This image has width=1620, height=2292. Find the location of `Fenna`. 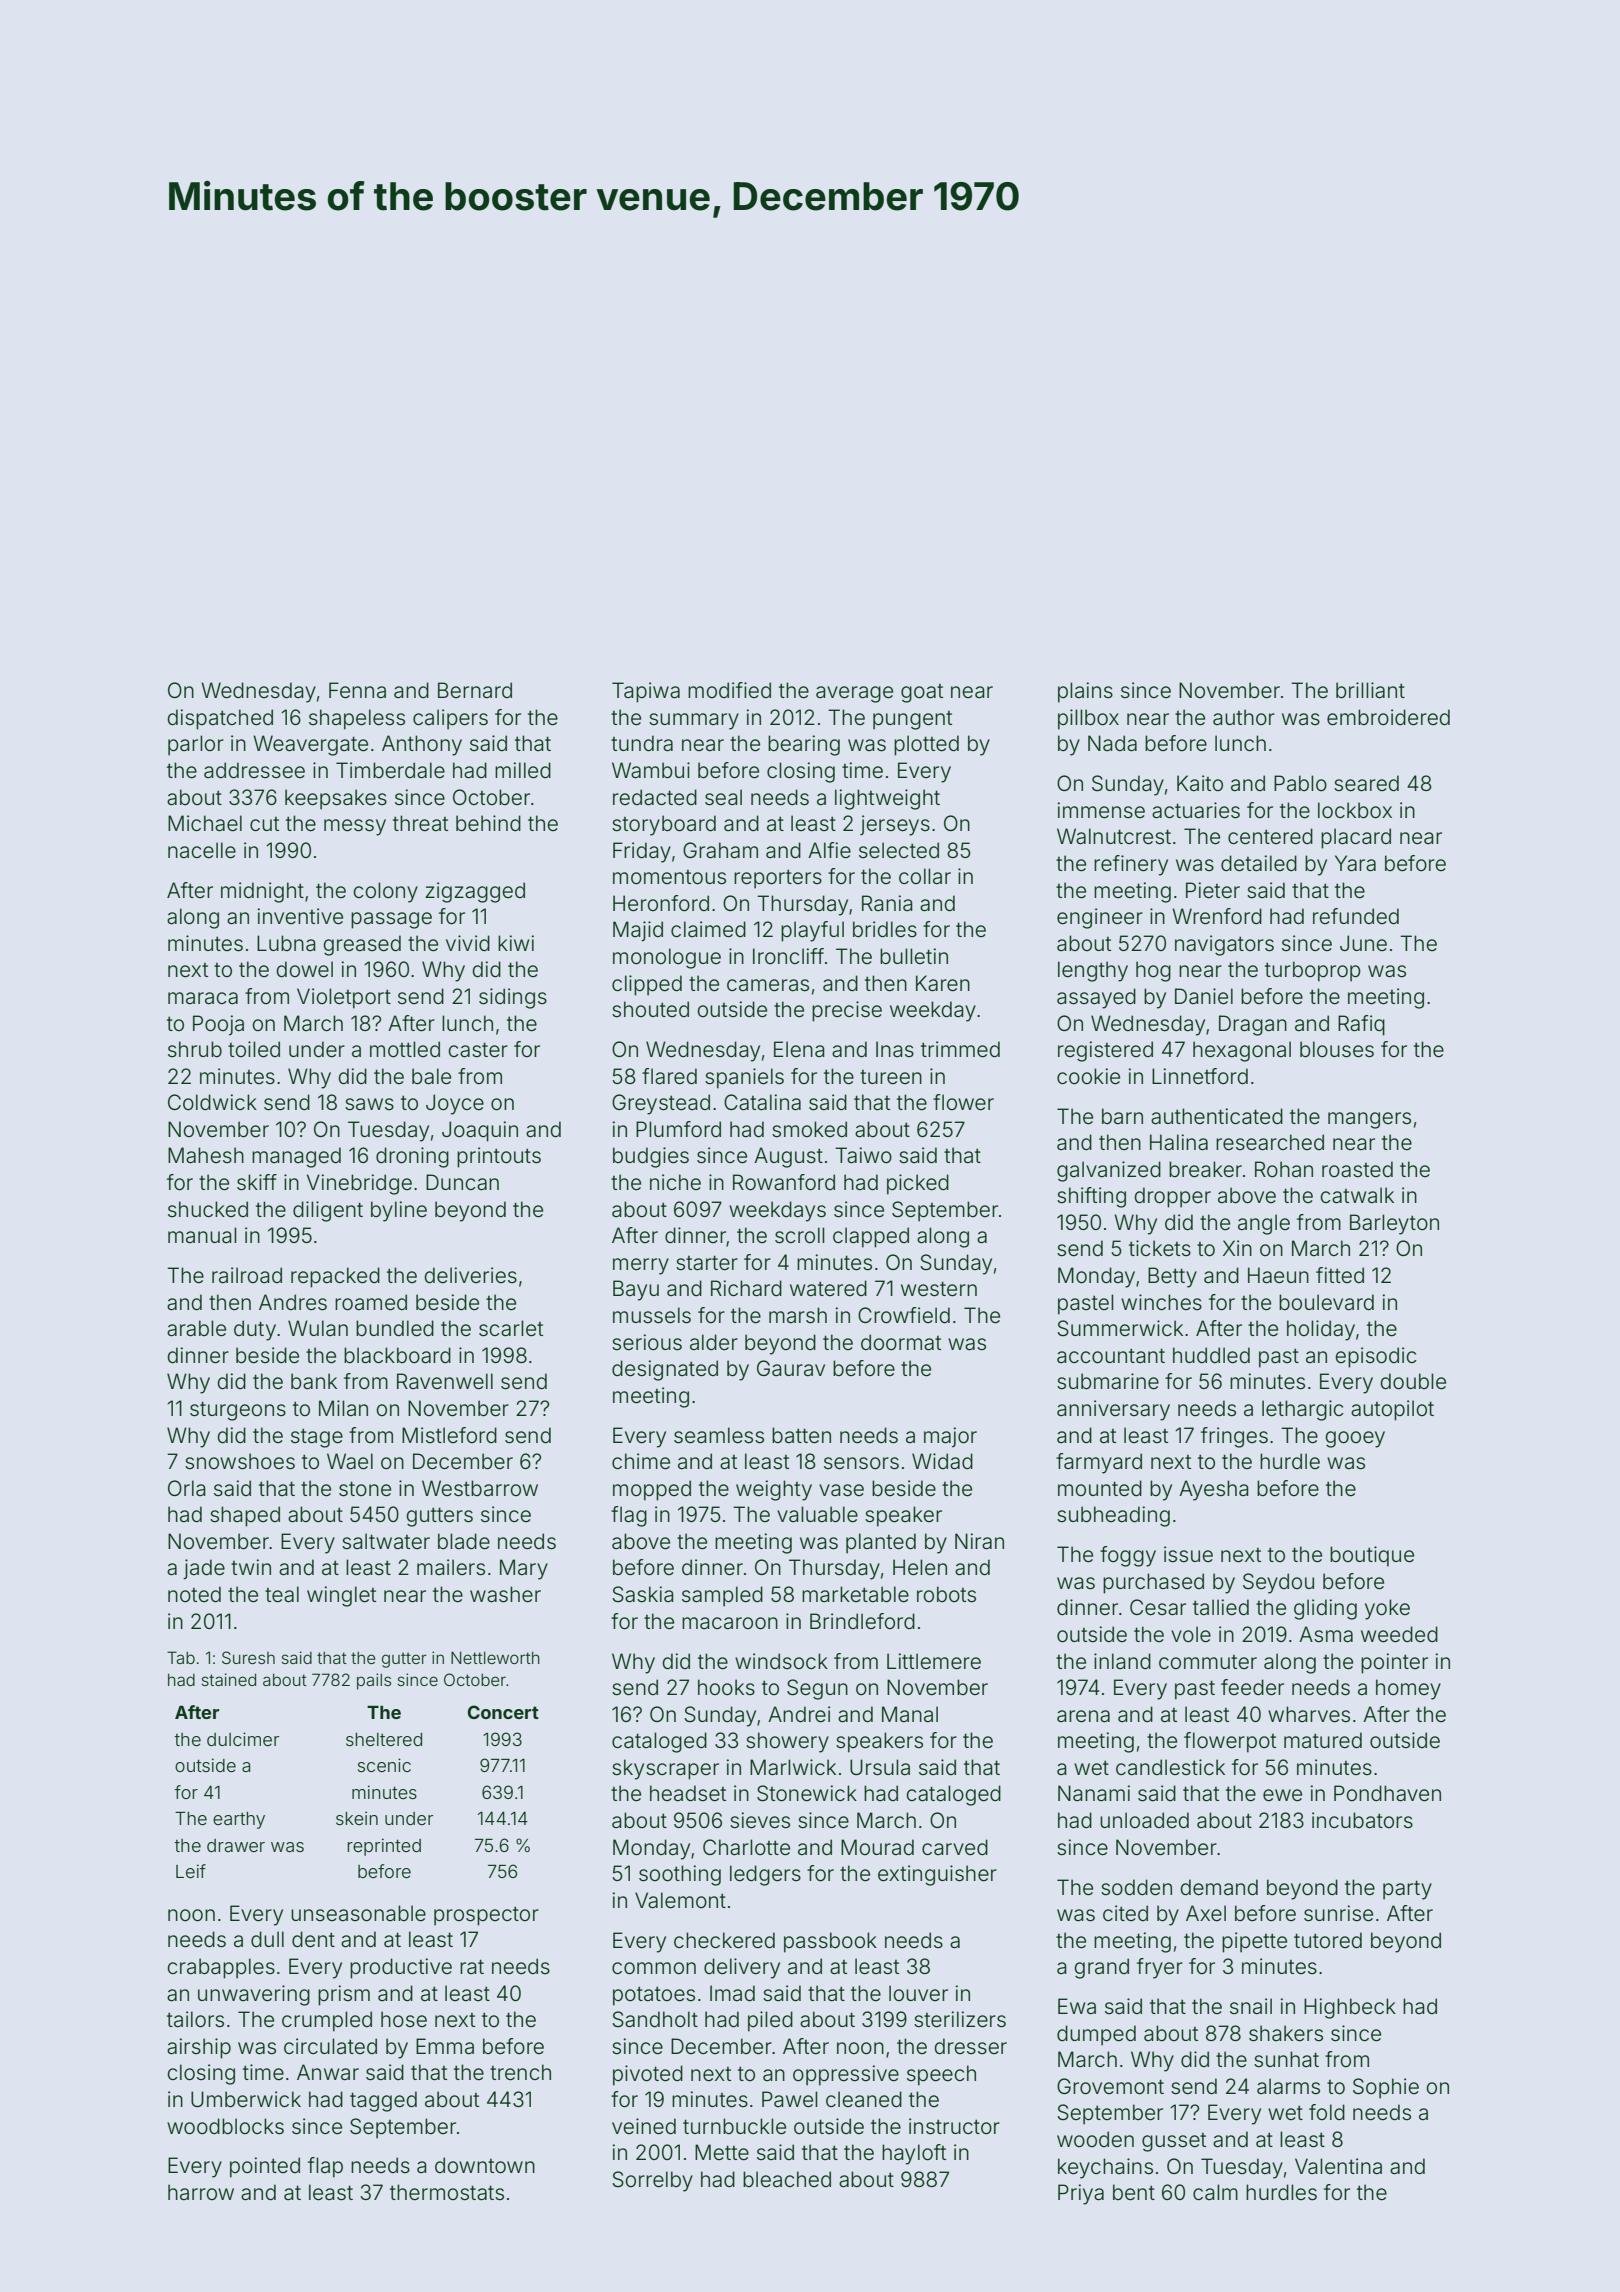

Fenna is located at coordinates (357, 690).
